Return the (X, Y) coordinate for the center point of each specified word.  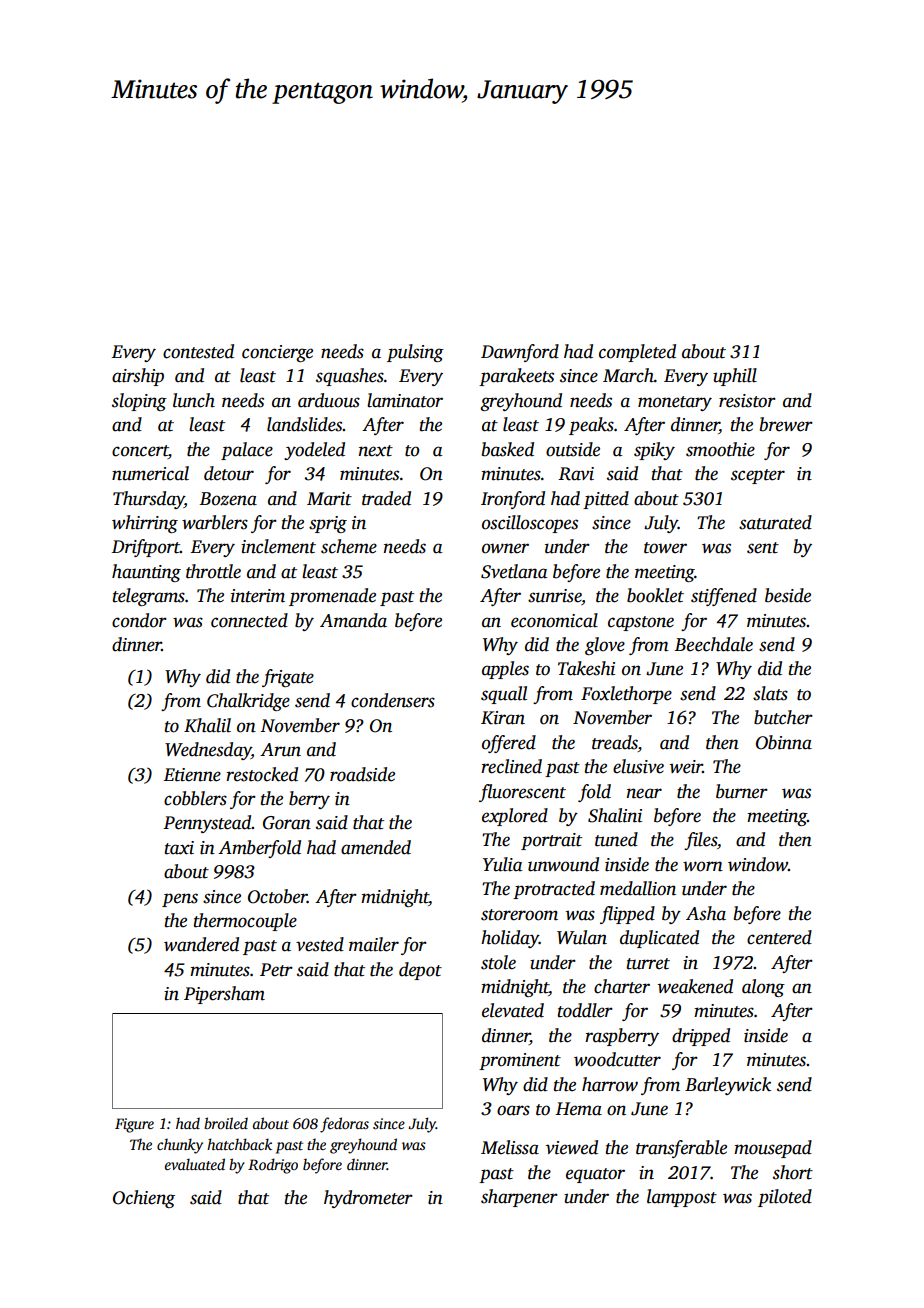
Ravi (576, 474)
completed (637, 353)
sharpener (519, 1198)
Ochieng (144, 1199)
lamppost (682, 1198)
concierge (277, 353)
